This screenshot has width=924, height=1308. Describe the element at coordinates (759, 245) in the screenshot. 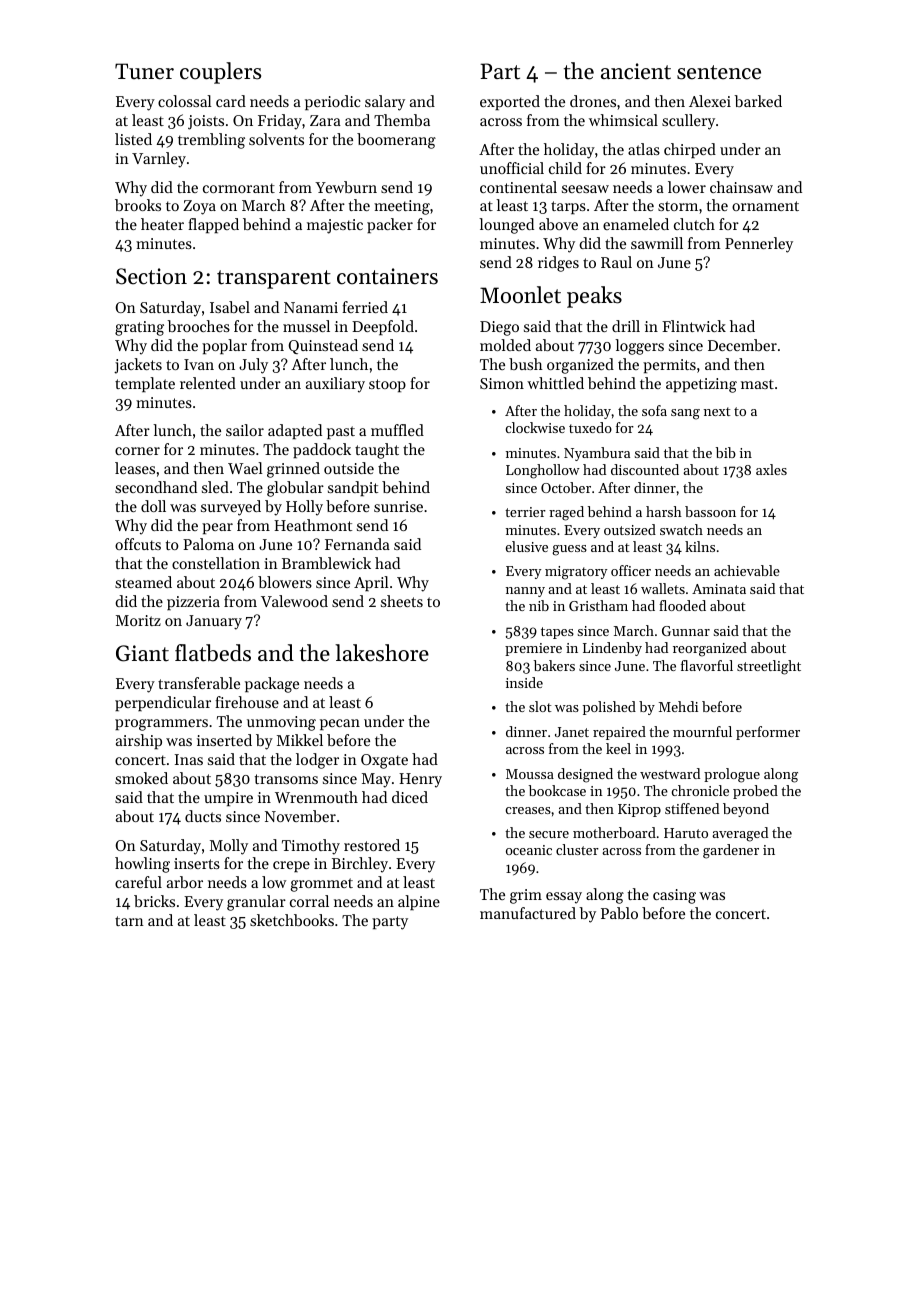

I see `Pennerley` at that location.
